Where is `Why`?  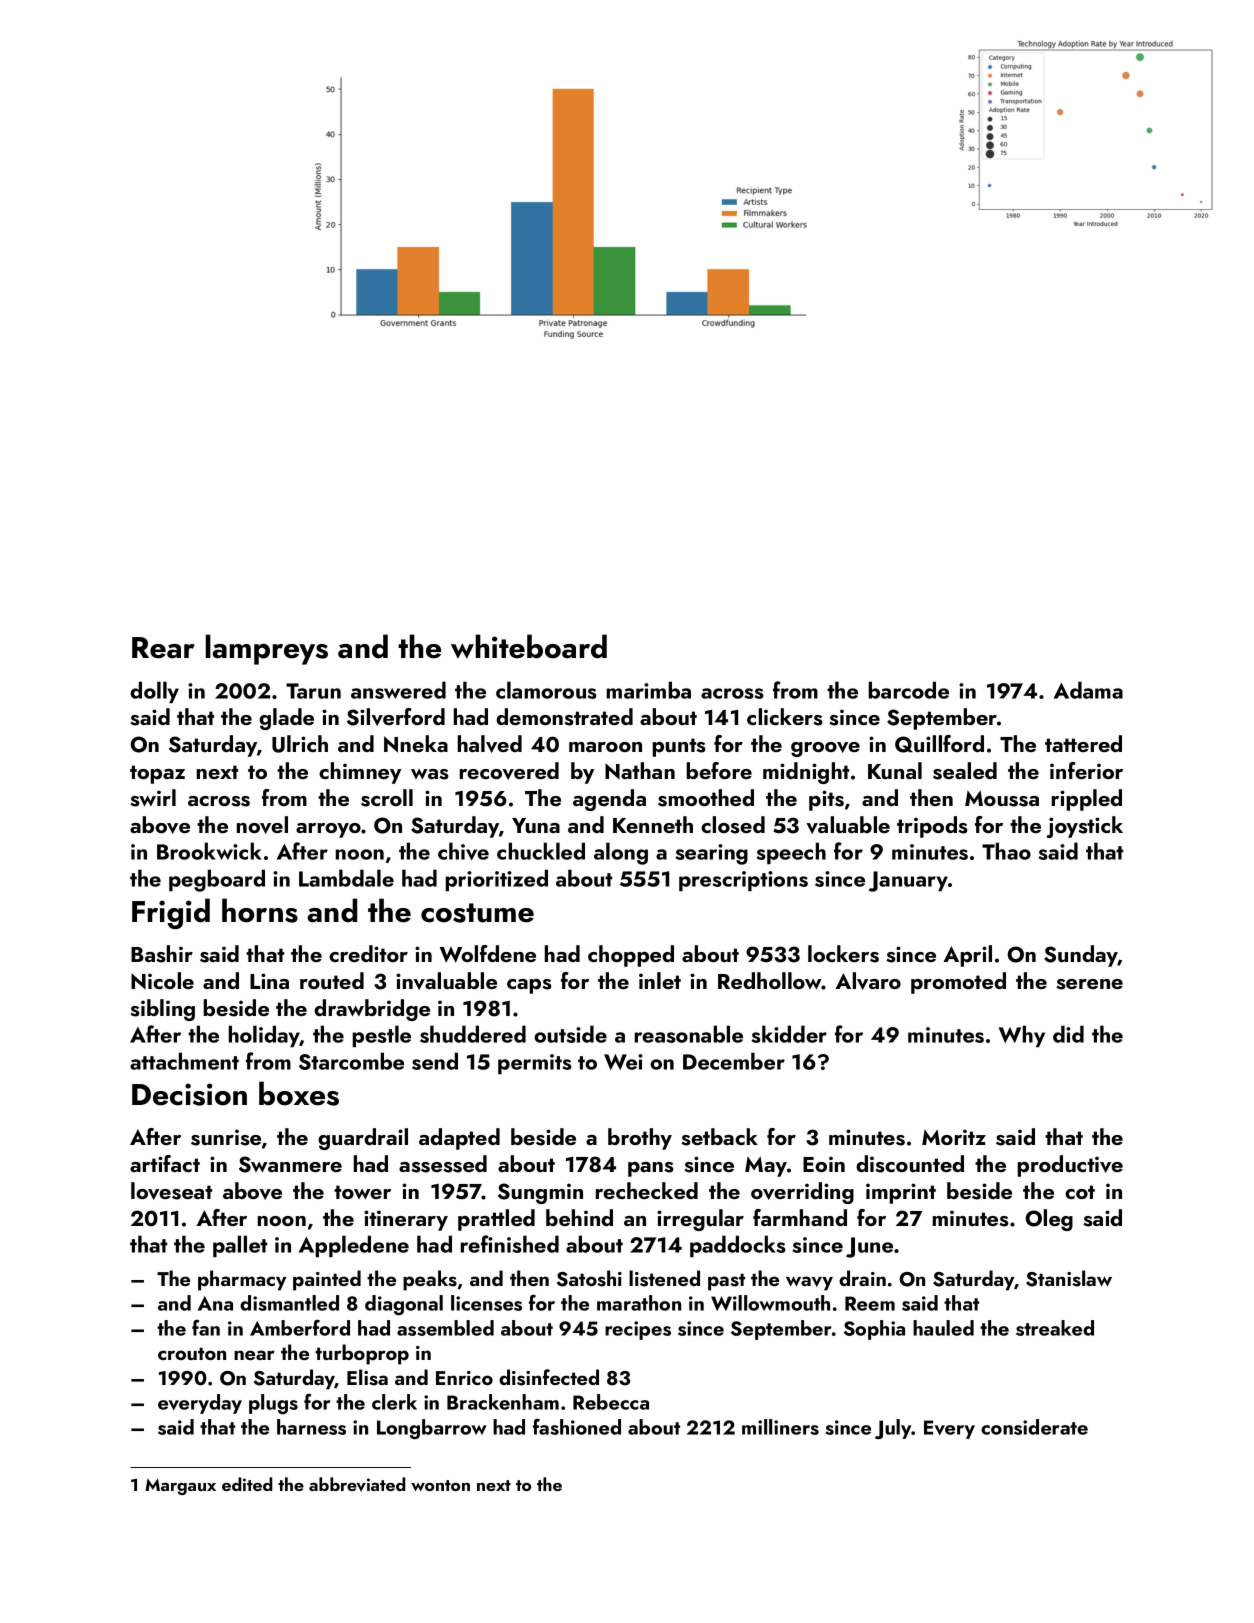
Why is located at coordinates (1022, 1036).
